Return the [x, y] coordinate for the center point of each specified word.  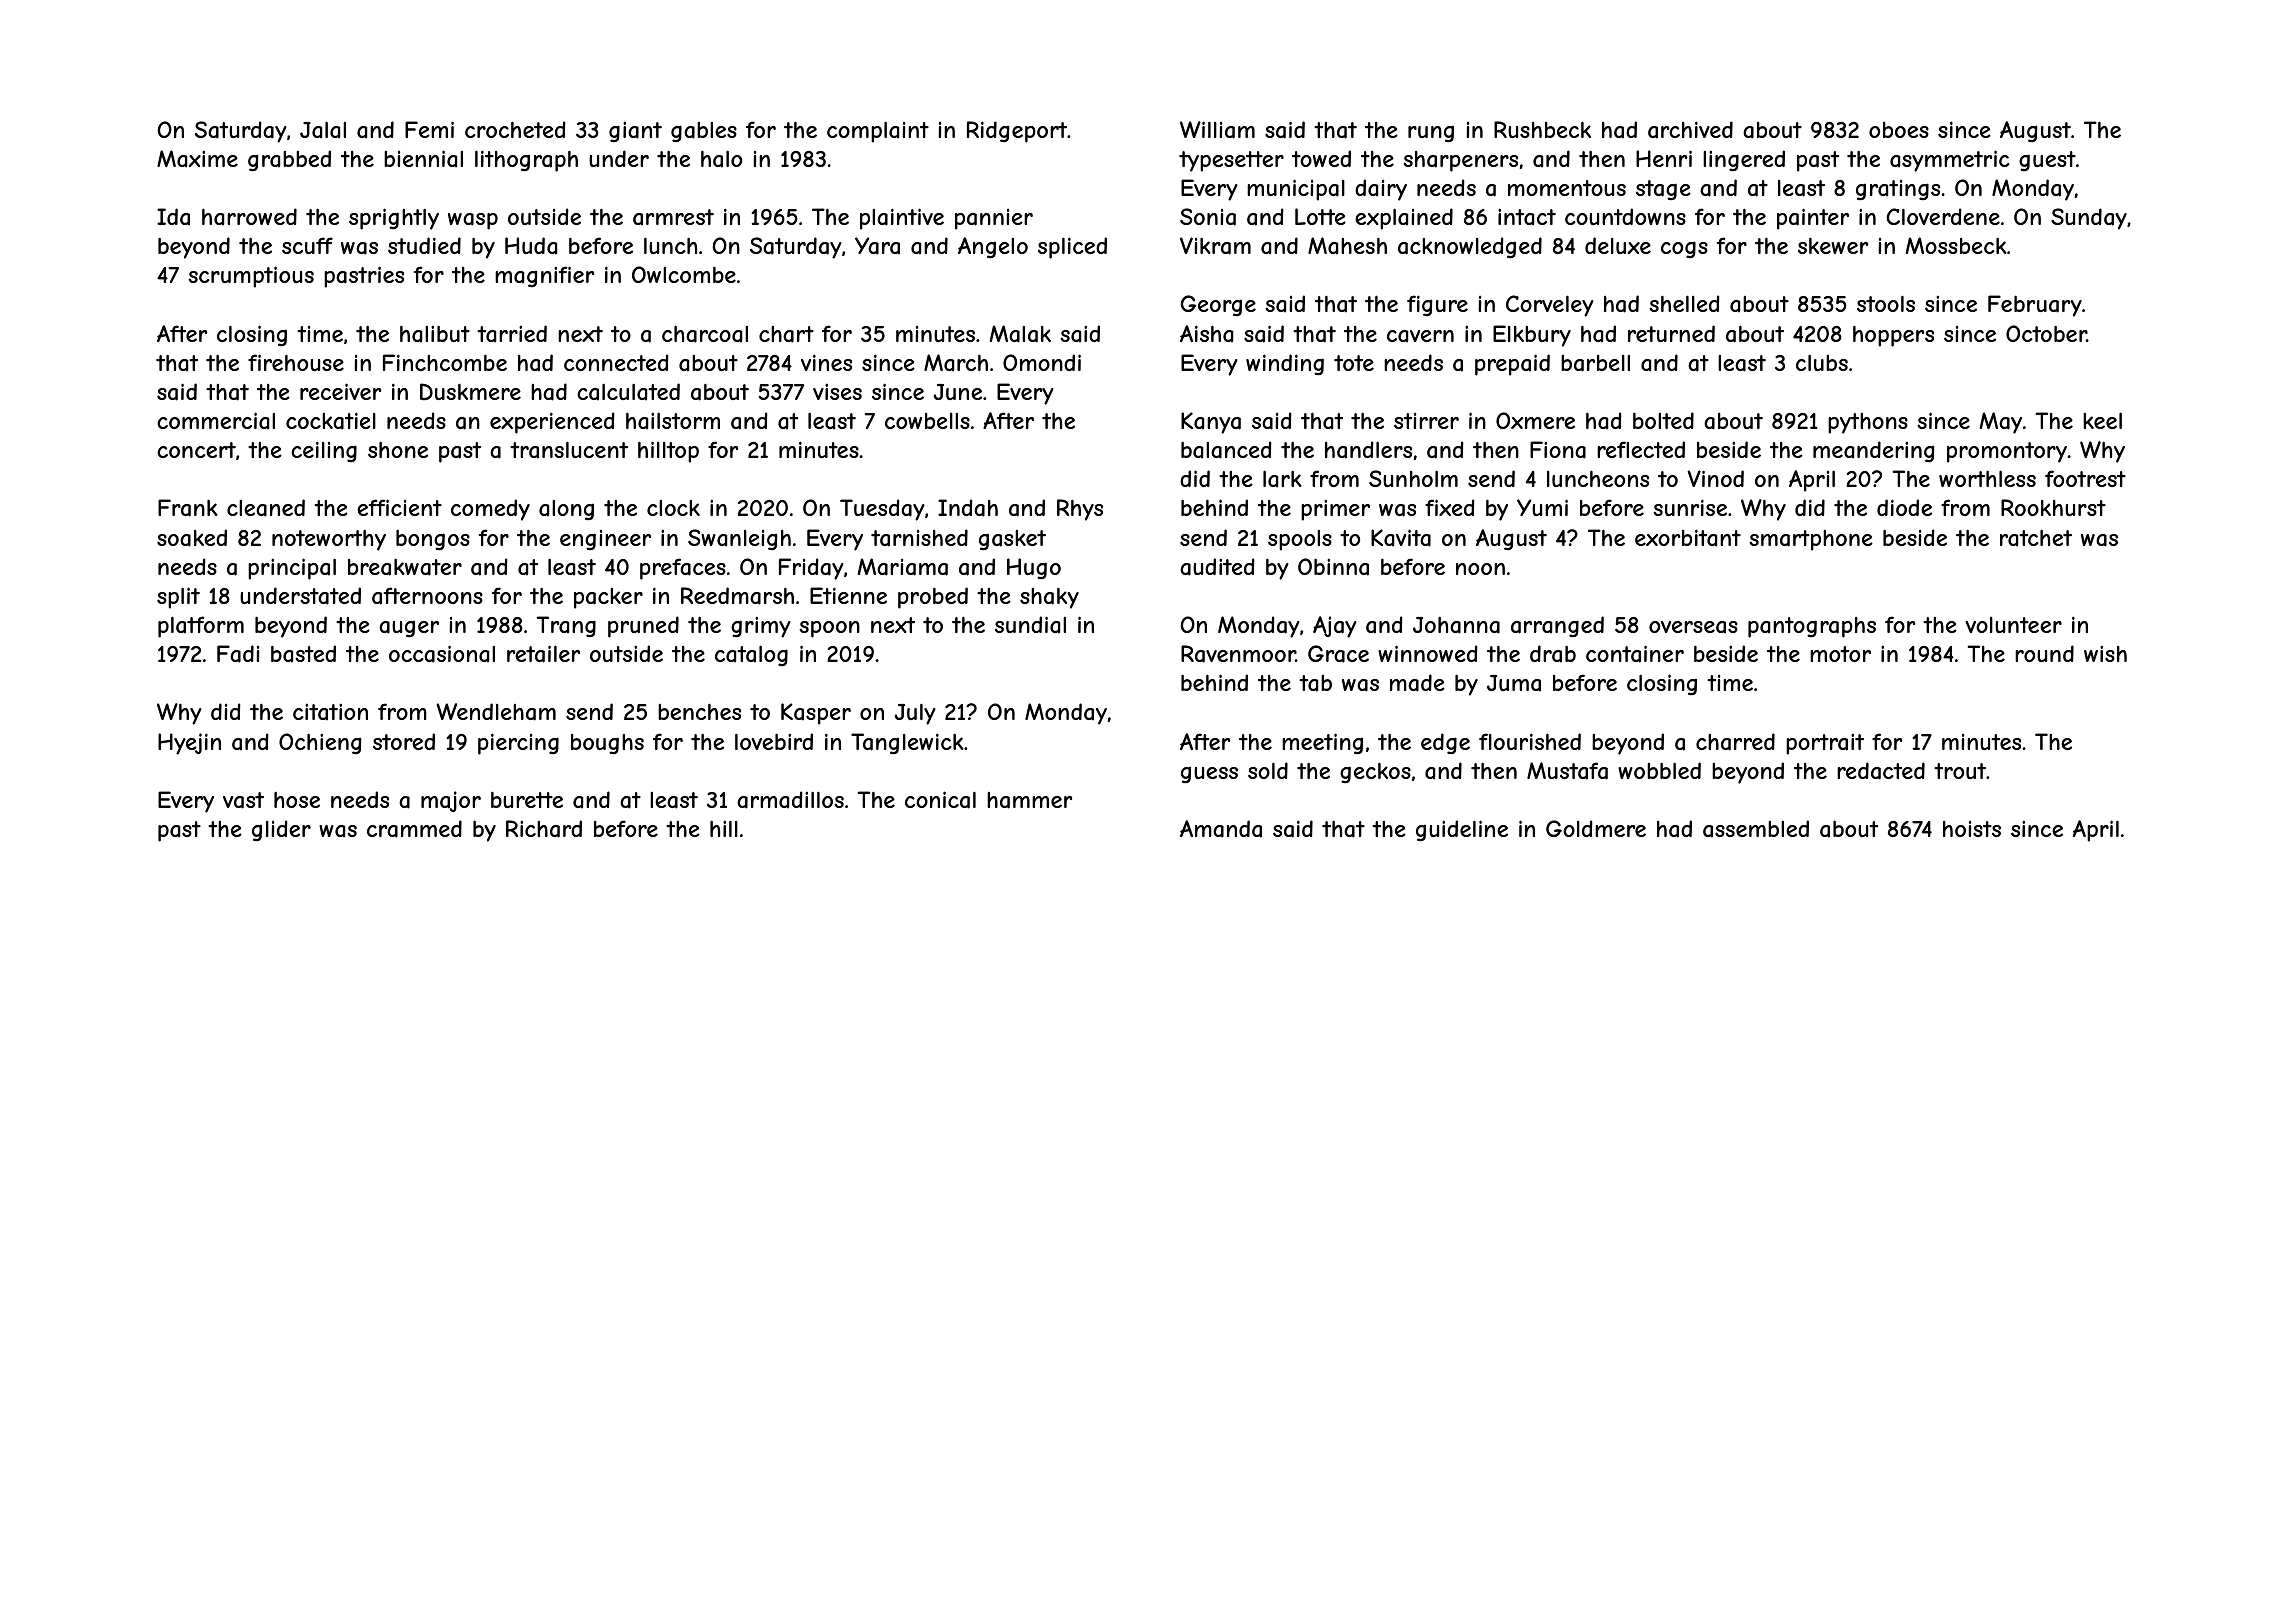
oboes [1899, 130]
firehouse [296, 362]
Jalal [323, 130]
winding [1285, 364]
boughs [607, 744]
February [2035, 306]
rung [1431, 134]
